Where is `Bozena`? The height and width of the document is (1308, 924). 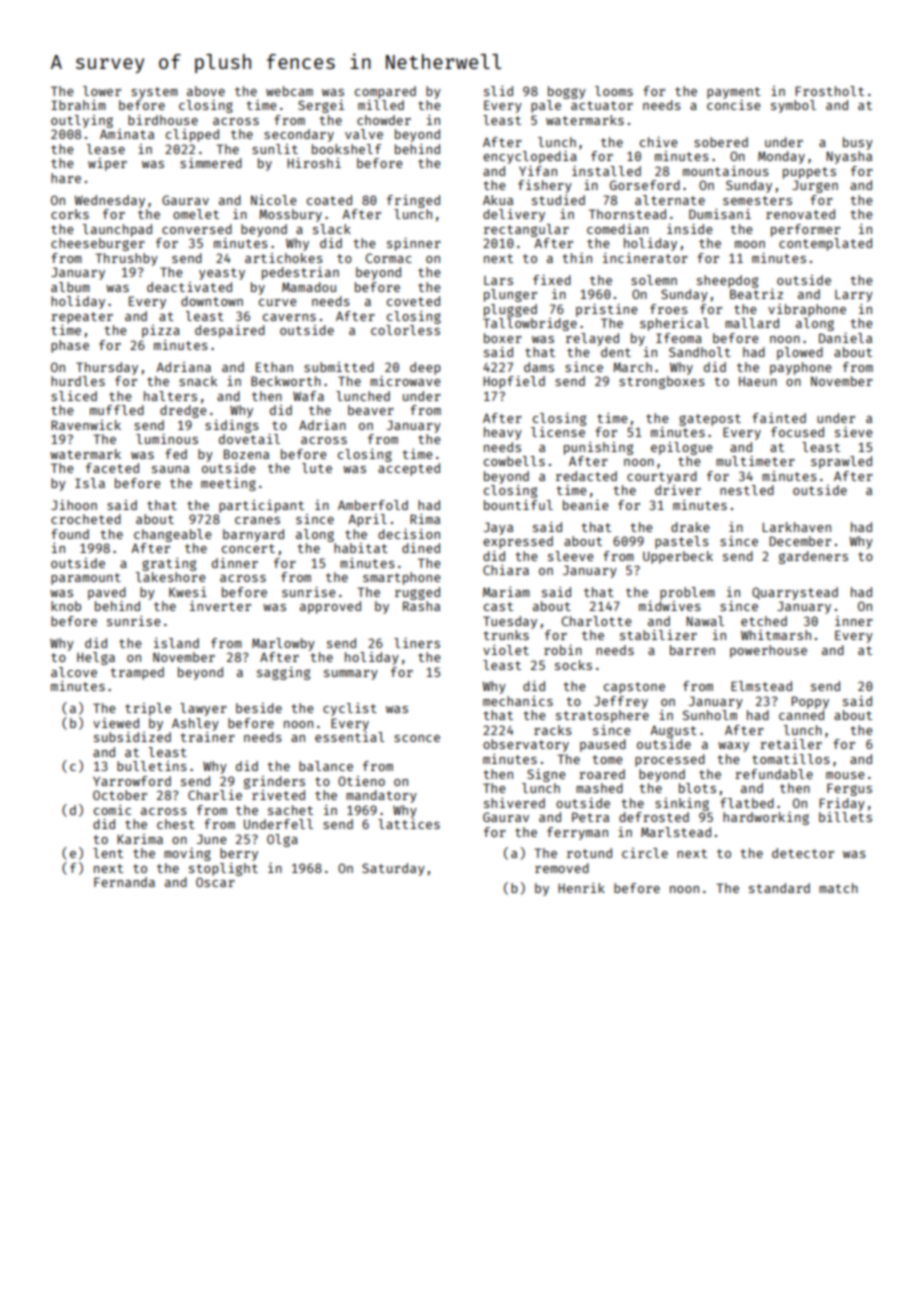
Bozena is located at coordinates (246, 454).
